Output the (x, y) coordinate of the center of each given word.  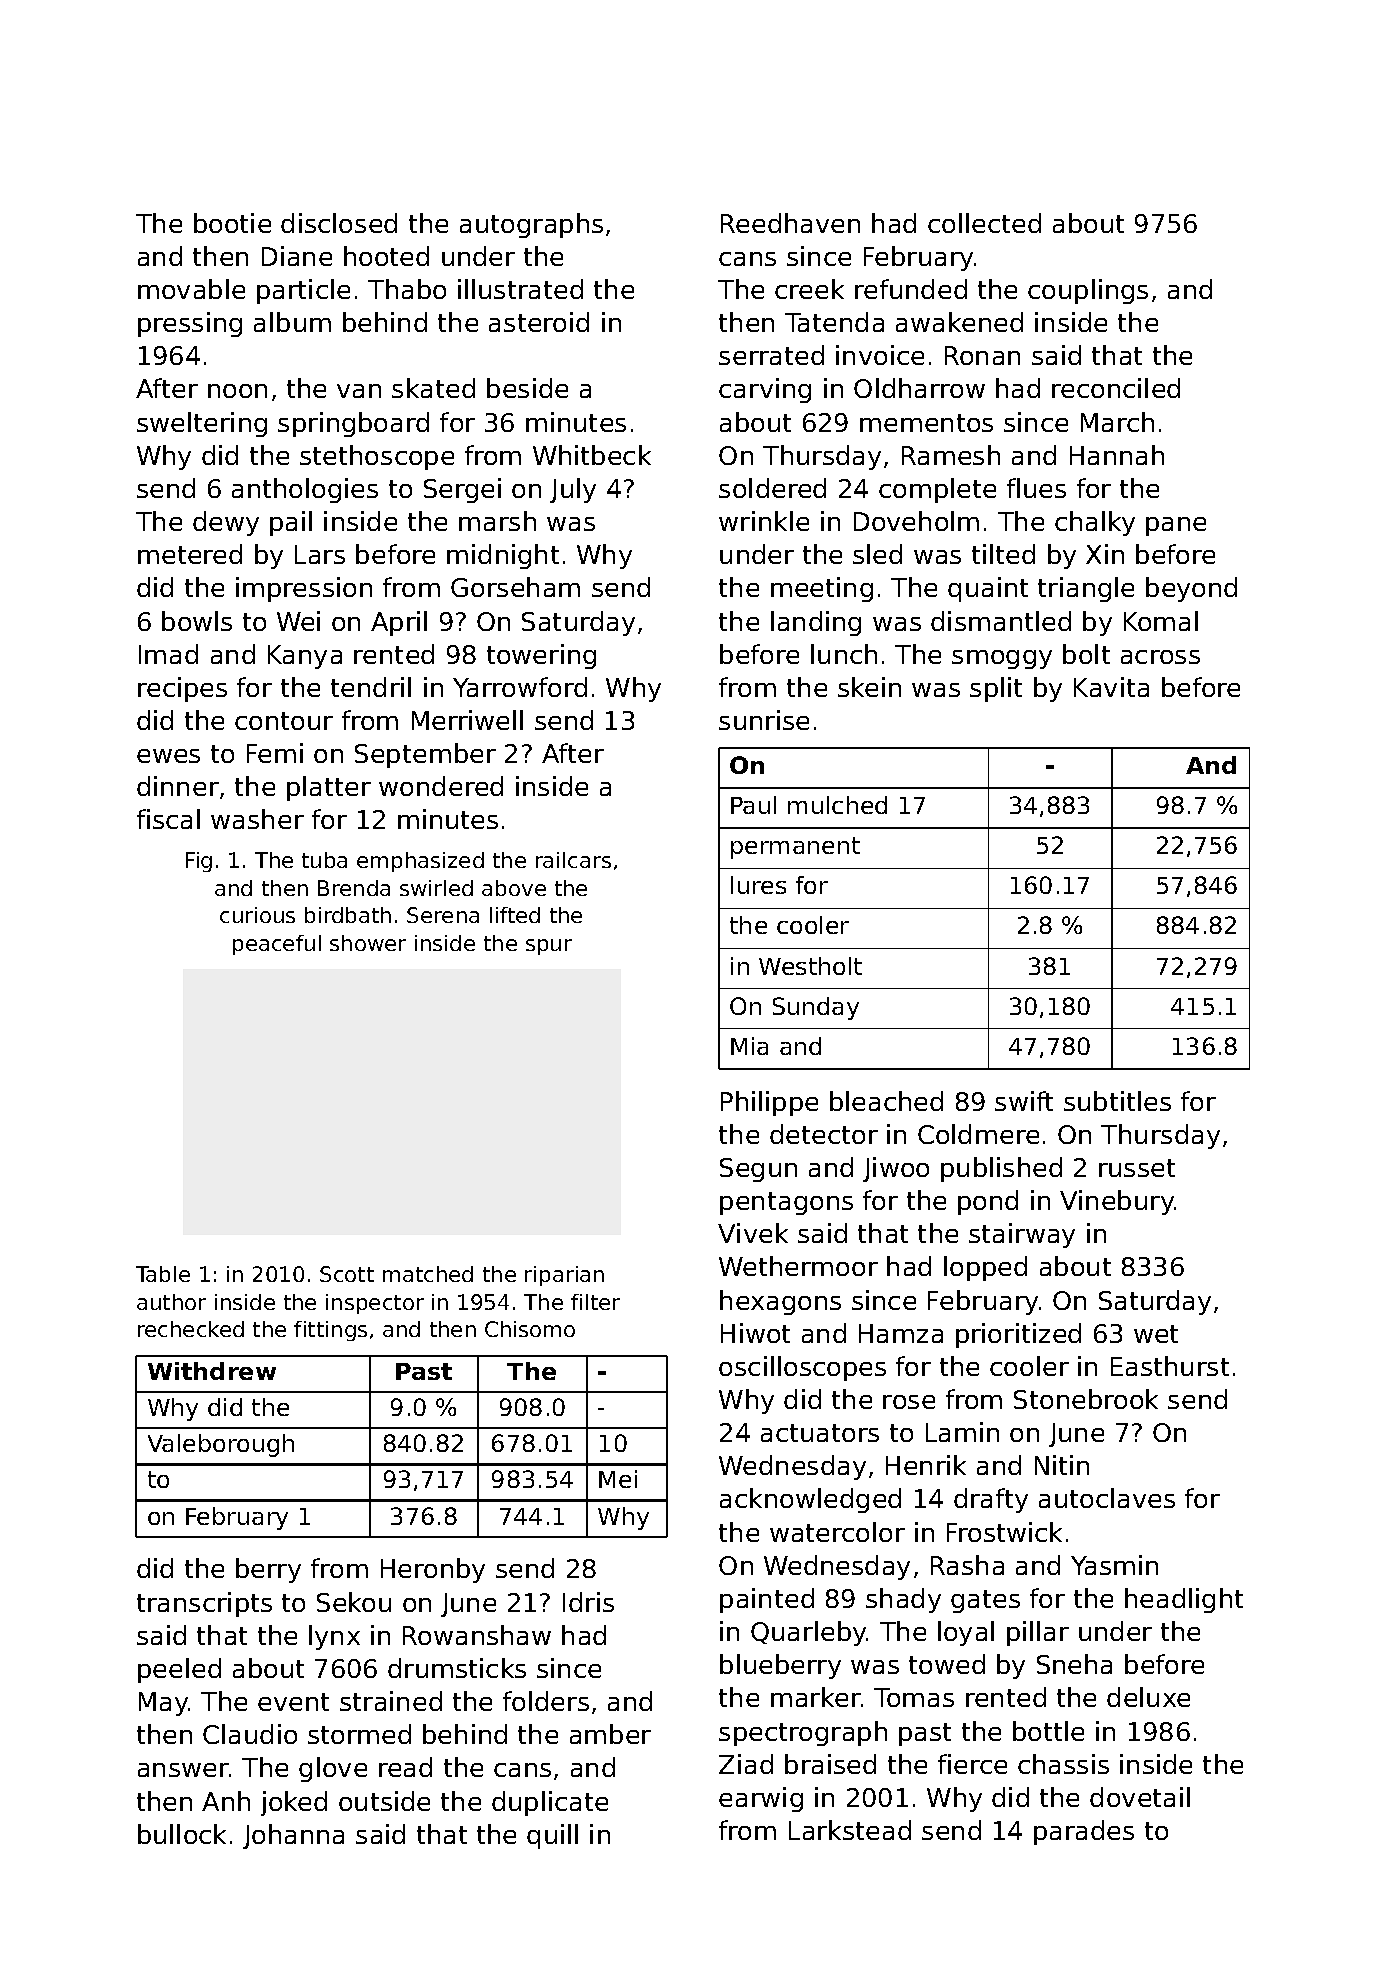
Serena (443, 915)
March (1117, 422)
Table (163, 1274)
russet (1137, 1168)
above (514, 888)
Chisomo (530, 1329)
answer (183, 1770)
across (1160, 657)
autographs (531, 225)
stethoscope (377, 457)
